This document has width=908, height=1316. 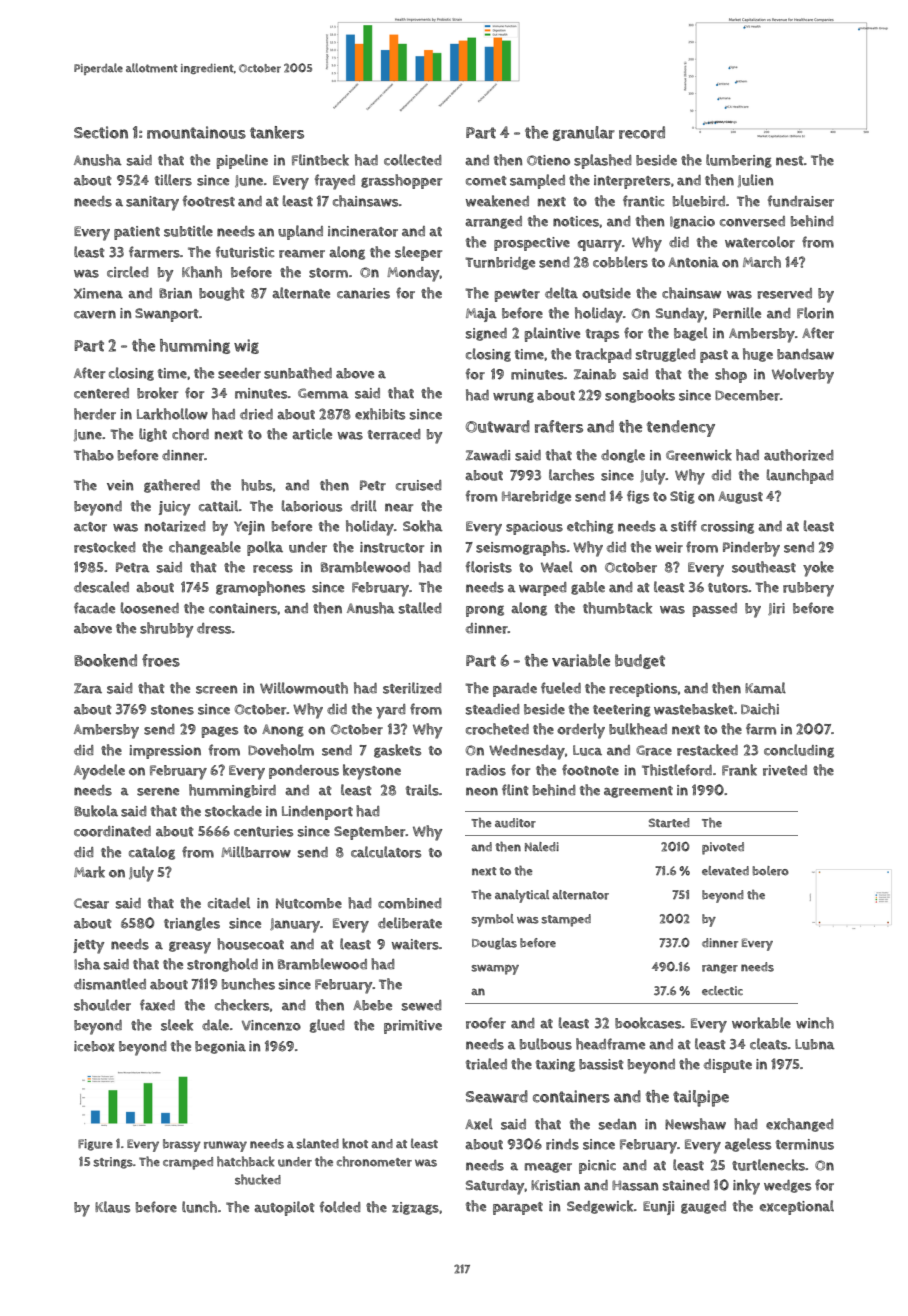 What do you see at coordinates (818, 569) in the document?
I see `yoke` at bounding box center [818, 569].
